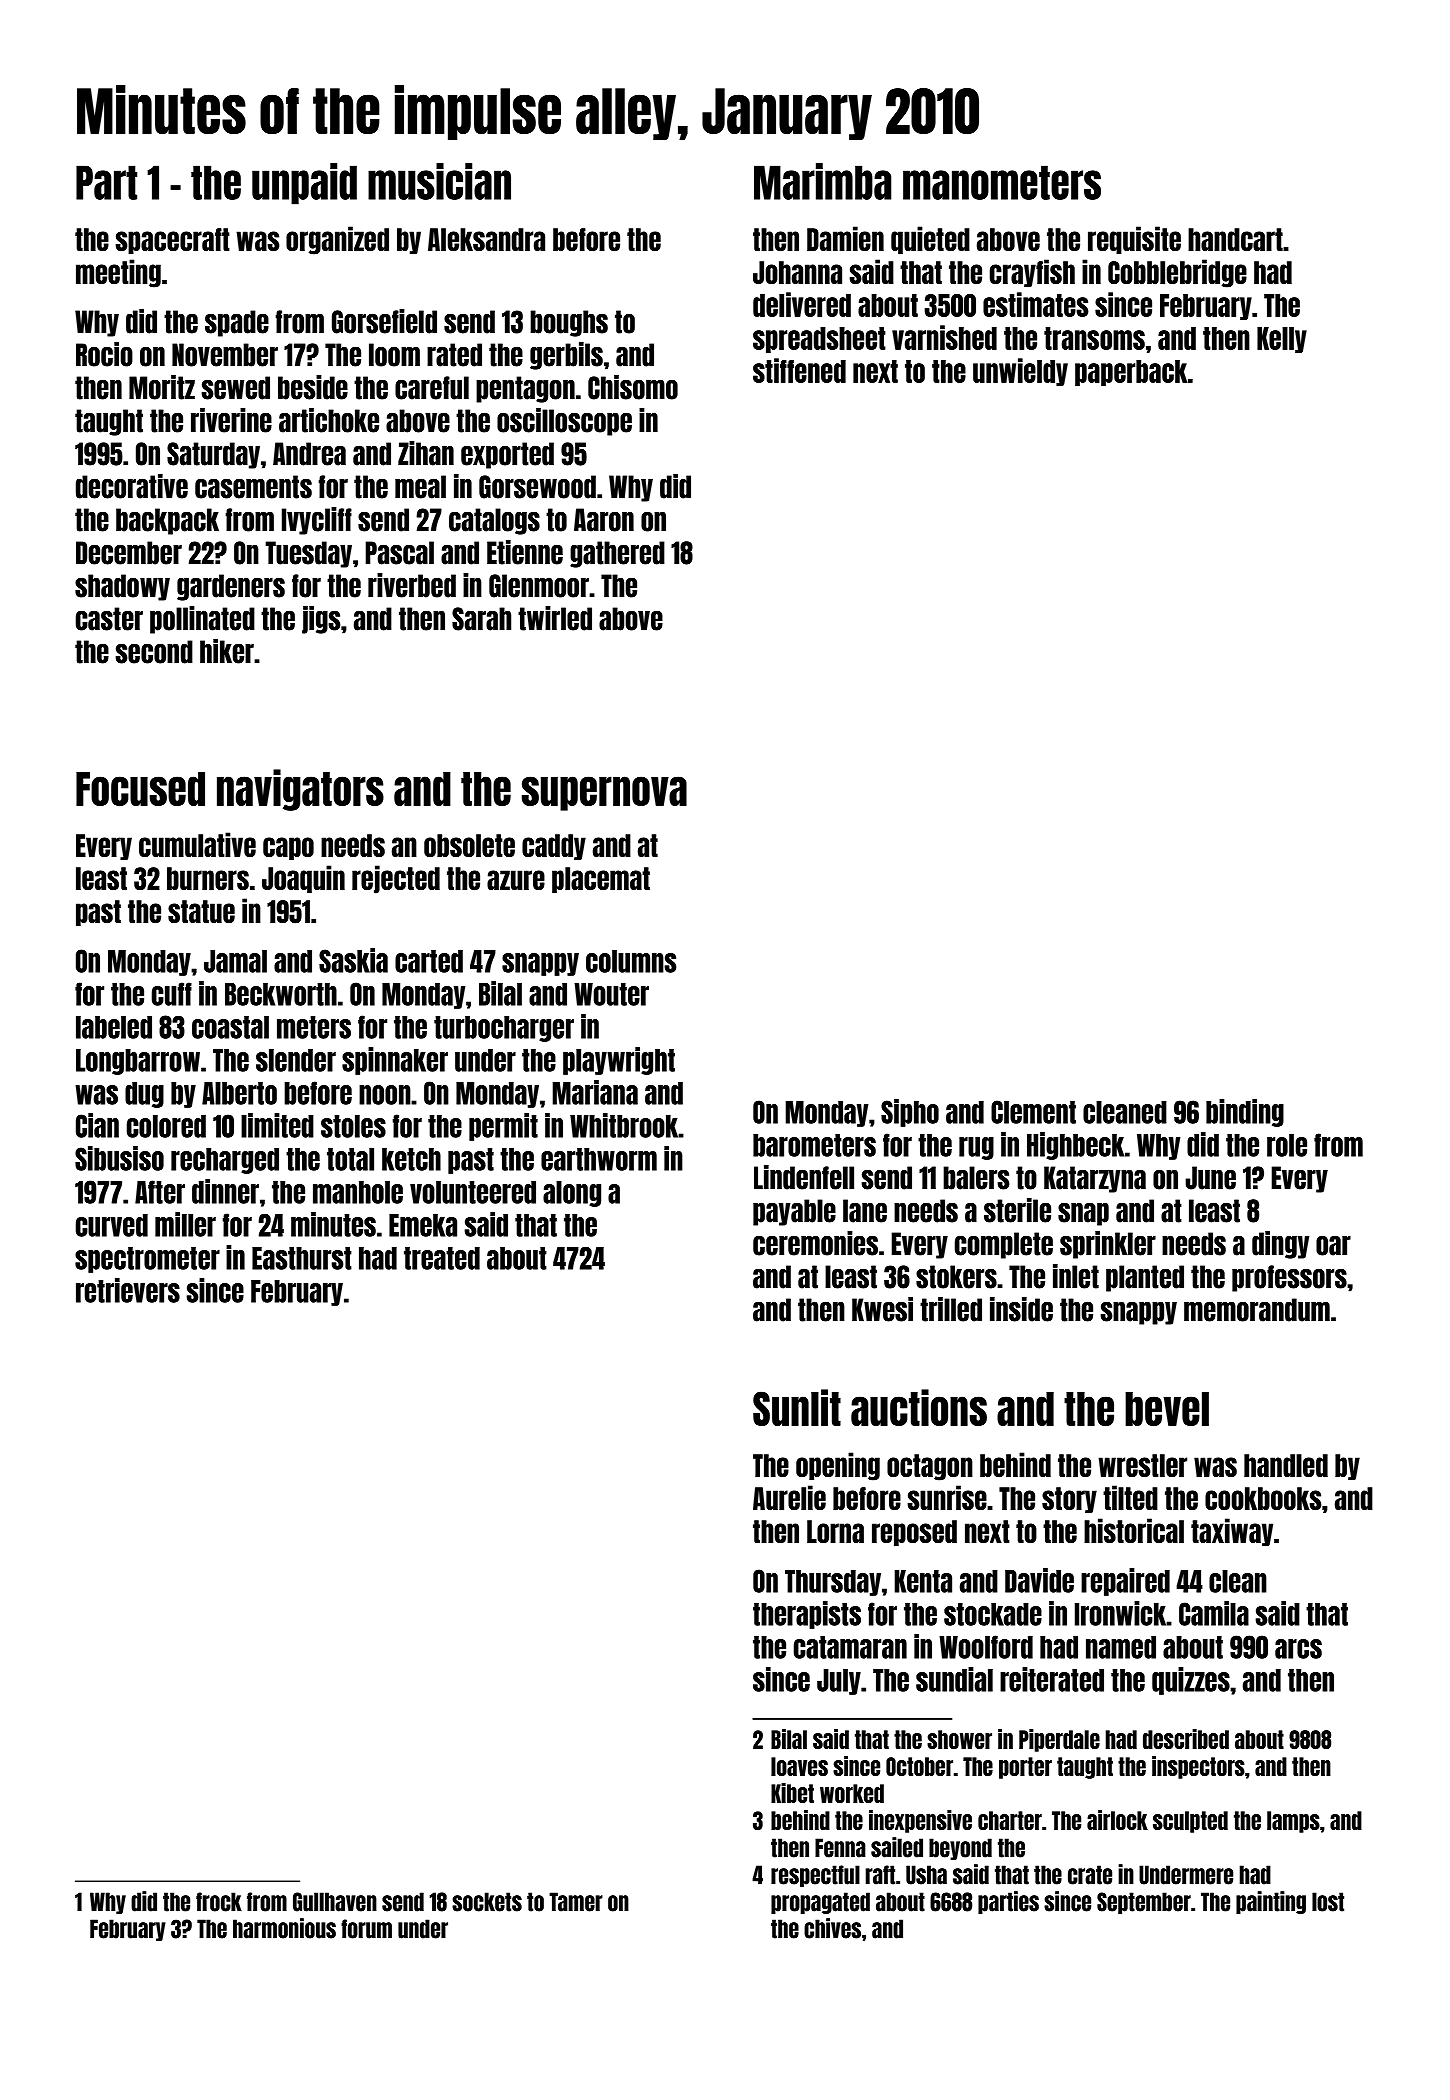 This screenshot has height=2100, width=1450. Describe the element at coordinates (604, 793) in the screenshot. I see `supernova` at that location.
